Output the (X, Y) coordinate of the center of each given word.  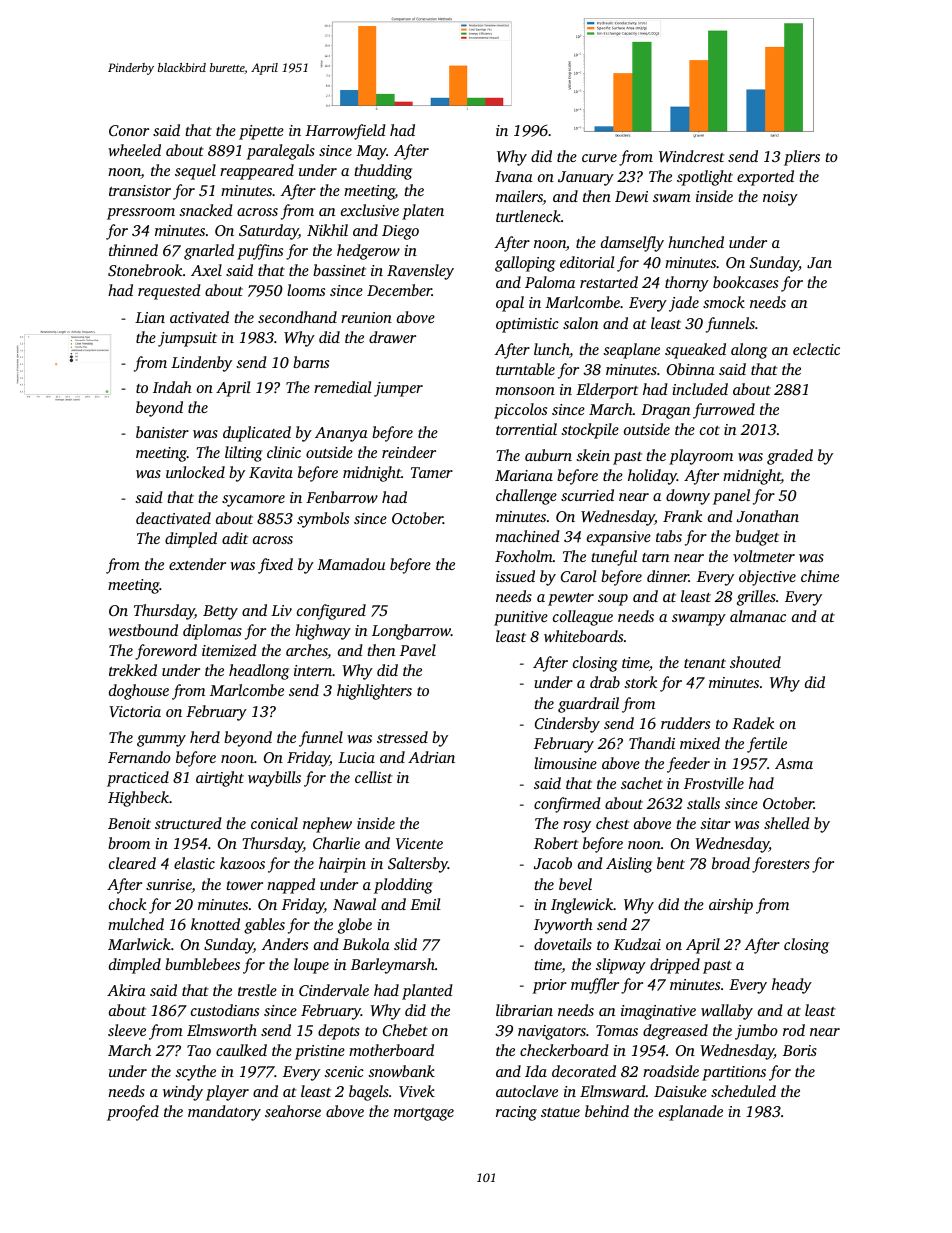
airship (731, 906)
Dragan (665, 411)
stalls (703, 803)
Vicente (419, 843)
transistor (140, 190)
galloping (525, 264)
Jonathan (768, 516)
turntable (525, 369)
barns (311, 362)
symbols (323, 520)
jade (684, 304)
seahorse (293, 1111)
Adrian (431, 757)
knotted (215, 924)
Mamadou (351, 564)
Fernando (139, 757)
